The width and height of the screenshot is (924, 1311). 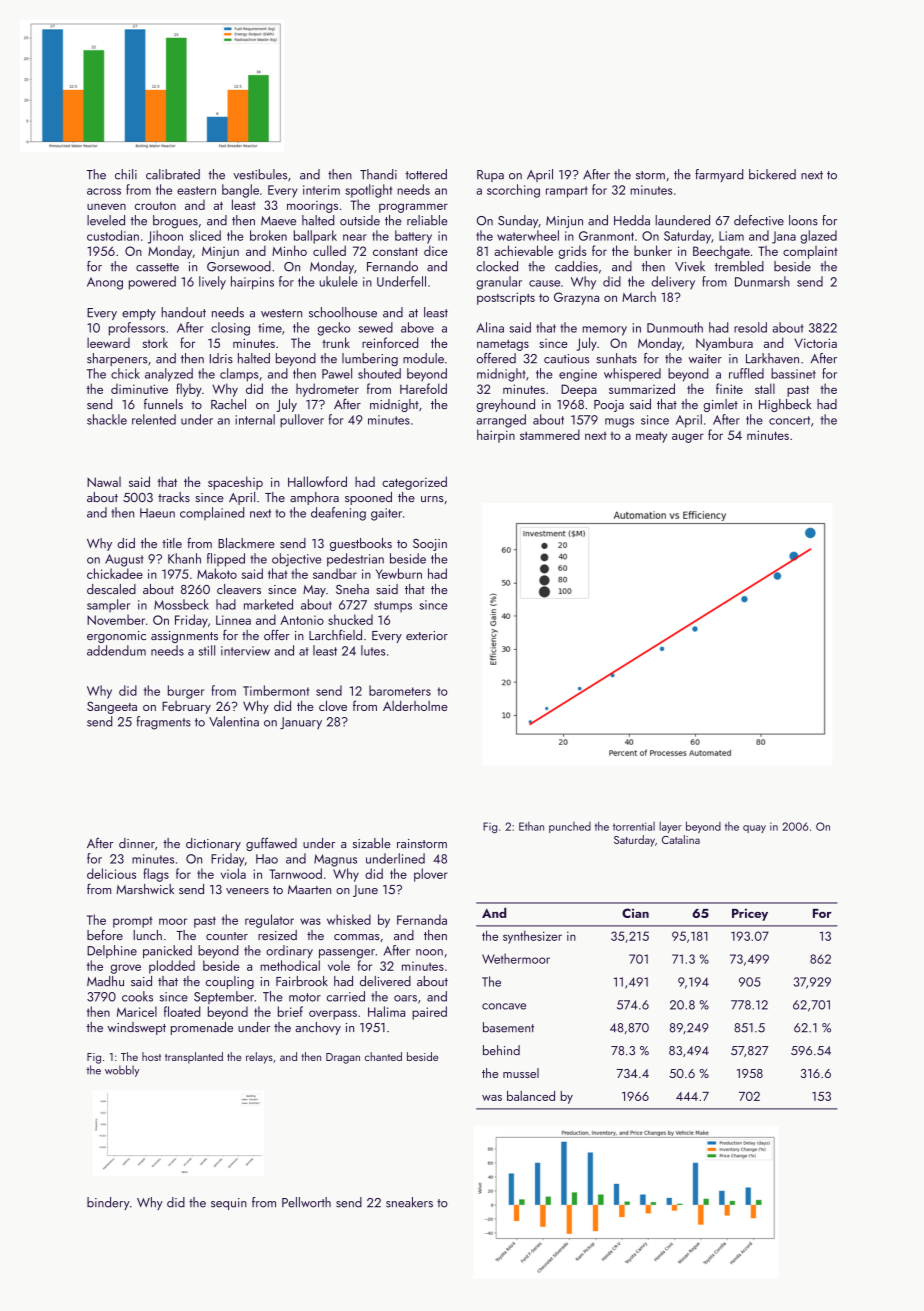 I want to click on quay, so click(x=754, y=829).
